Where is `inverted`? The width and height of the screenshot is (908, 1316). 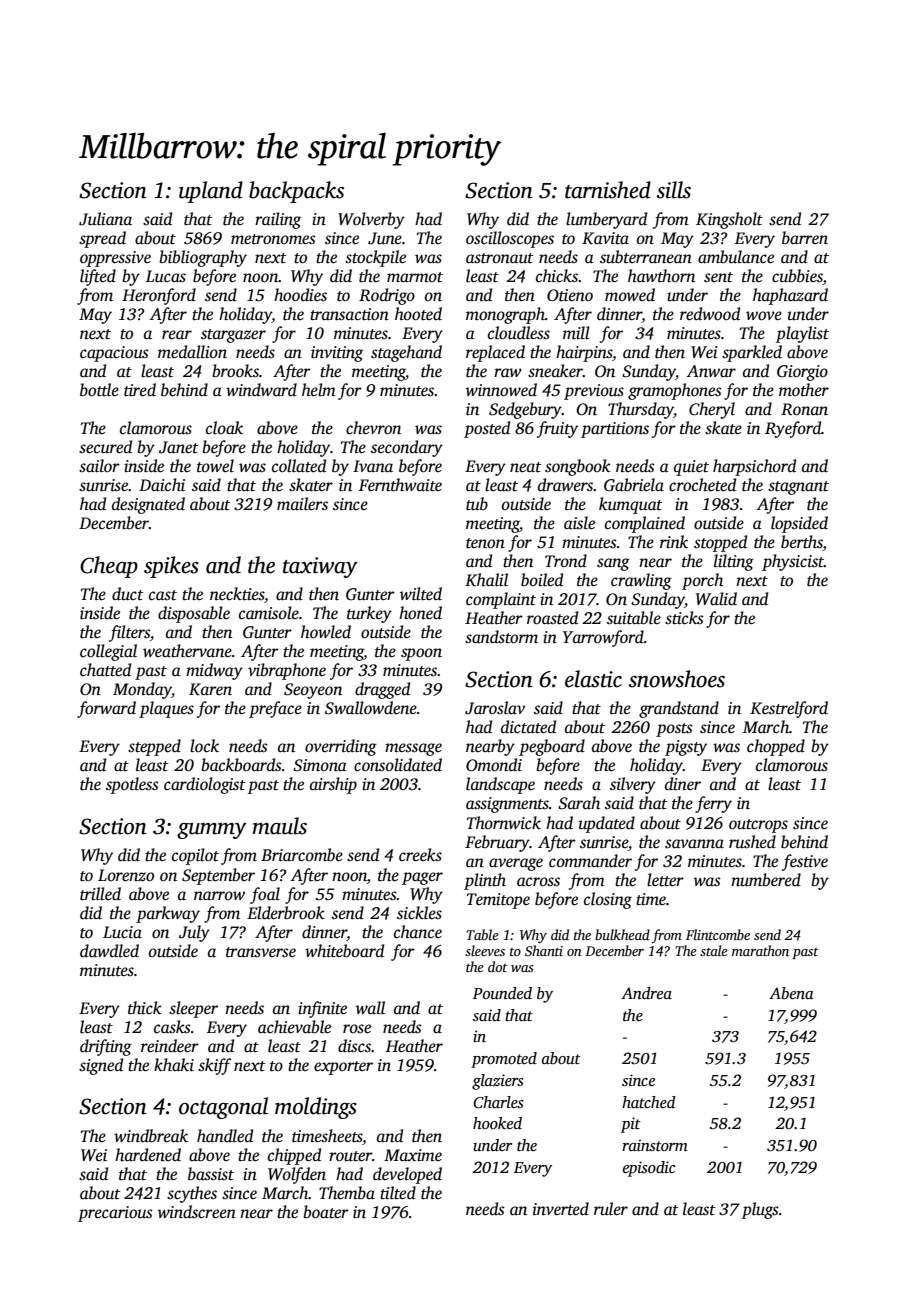
inverted is located at coordinates (561, 1209).
